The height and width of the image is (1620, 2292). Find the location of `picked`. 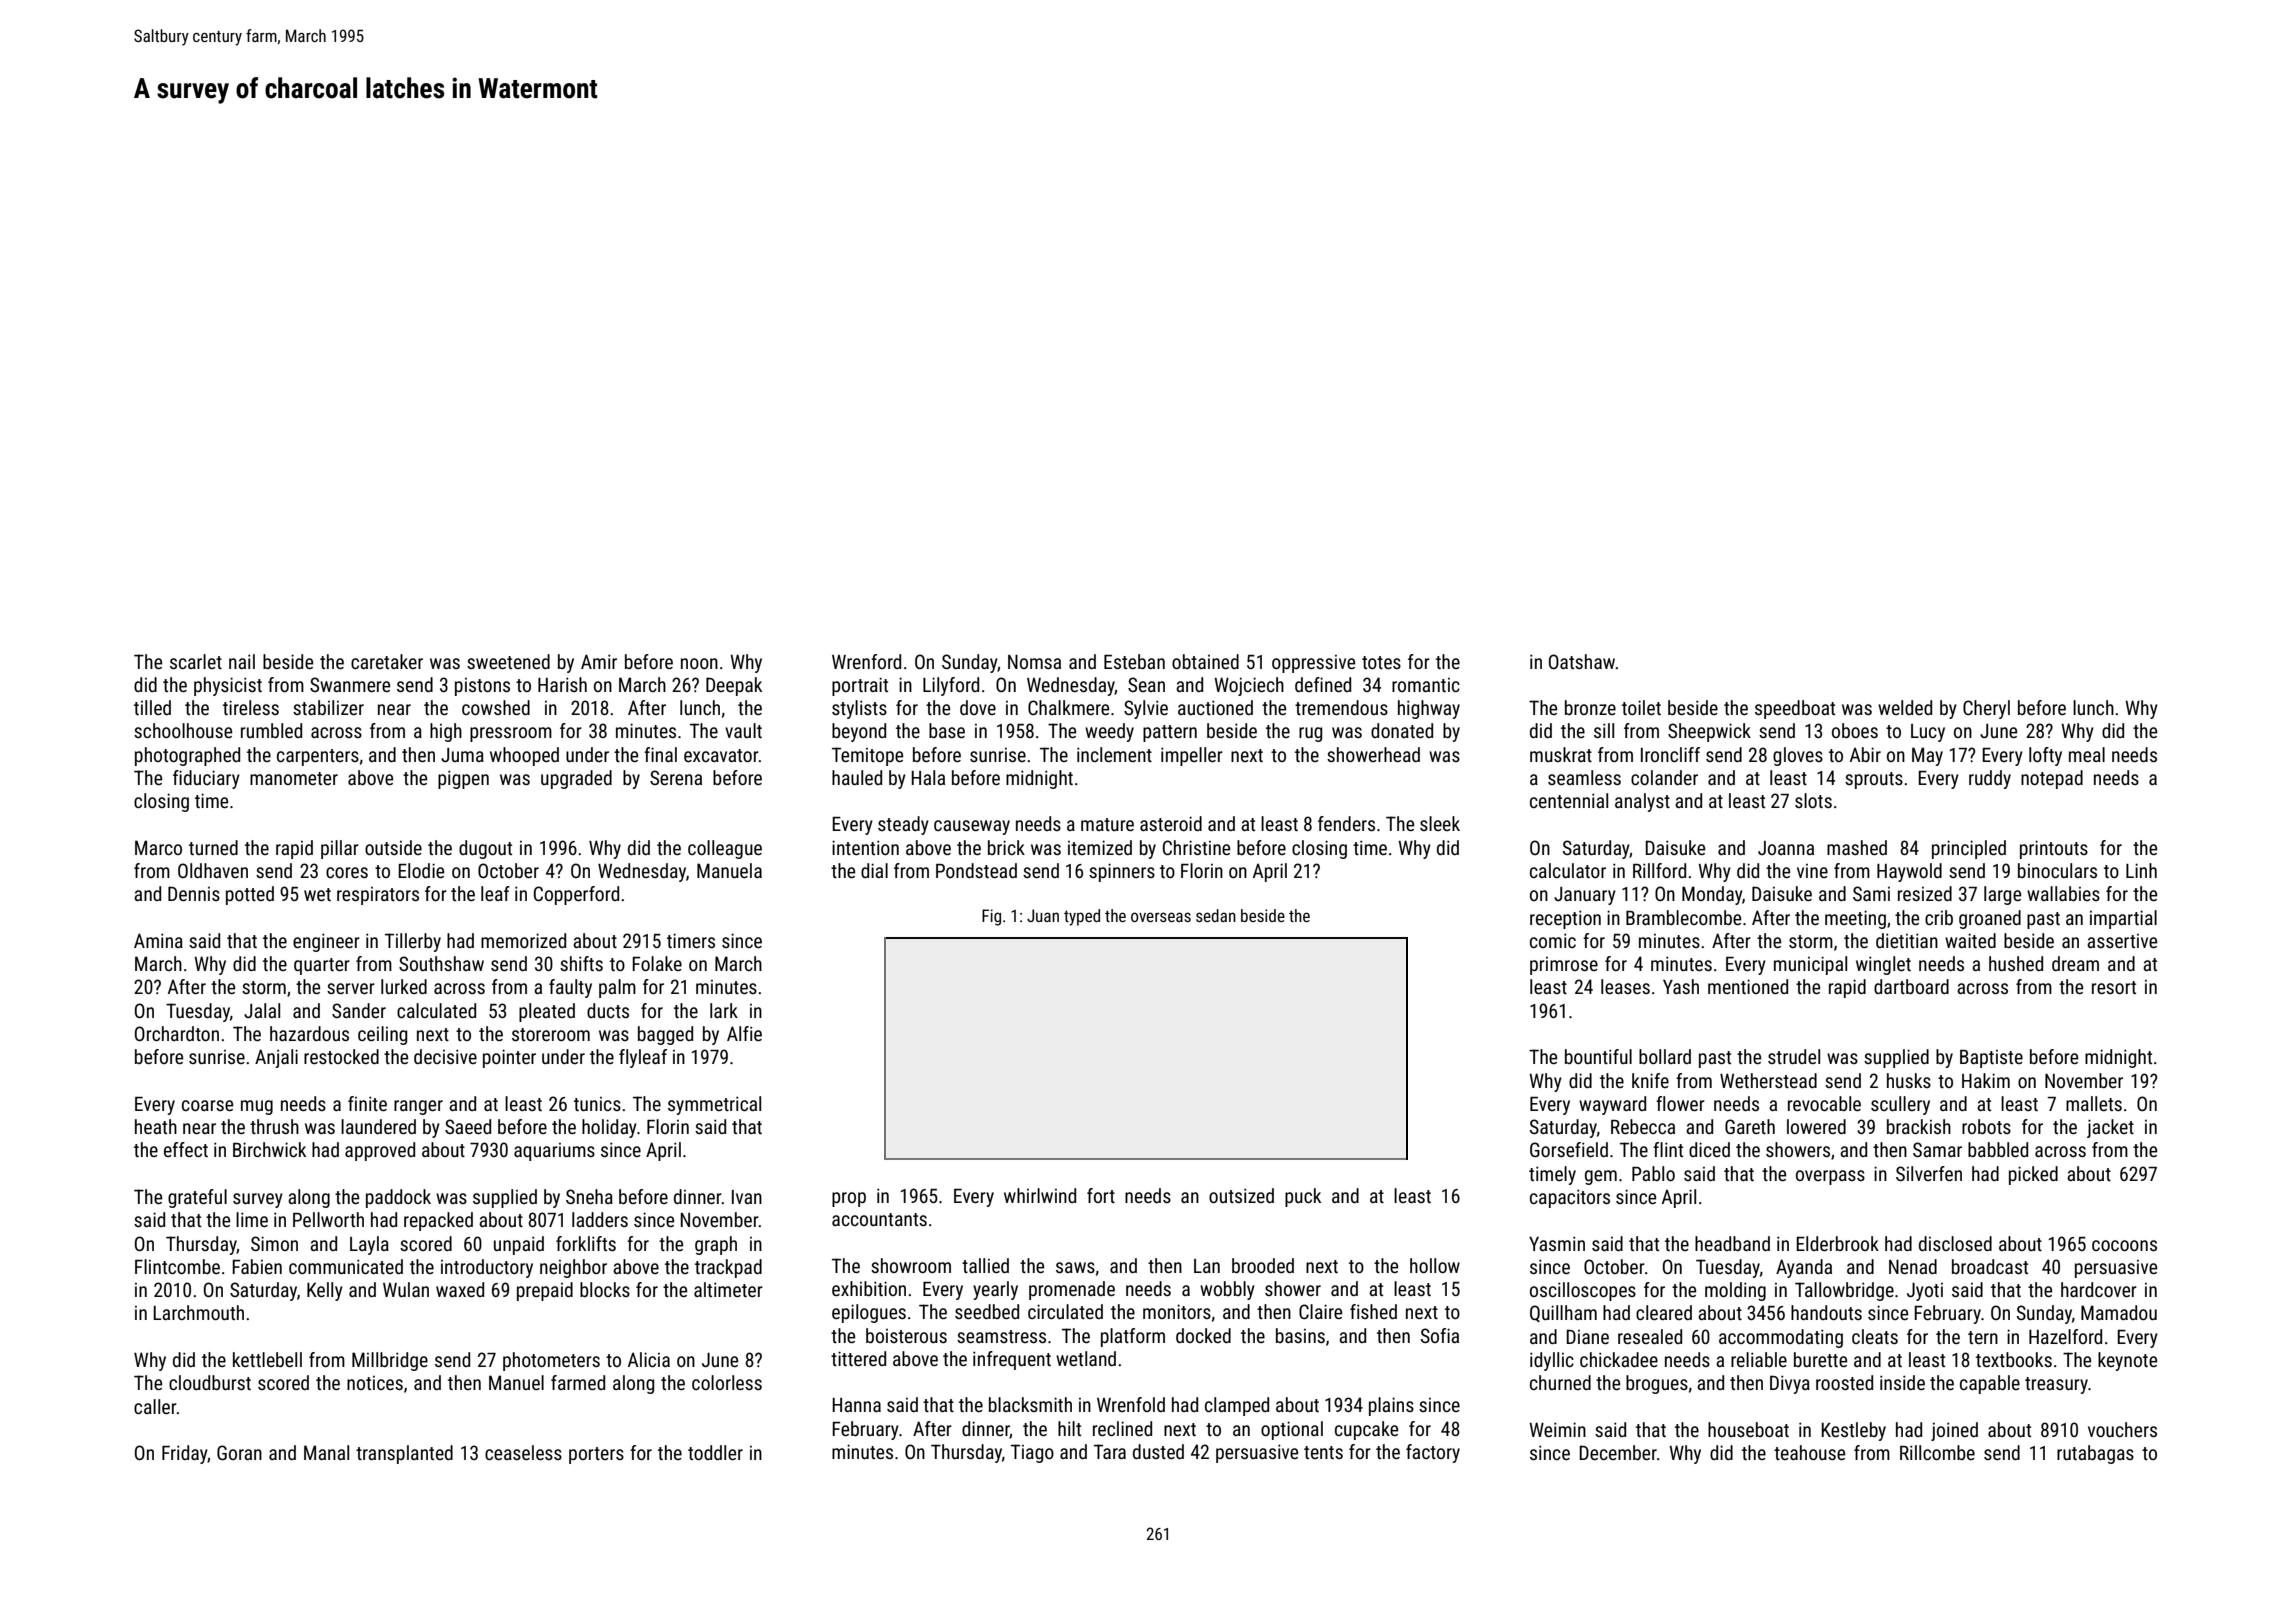

picked is located at coordinates (2033, 1175).
